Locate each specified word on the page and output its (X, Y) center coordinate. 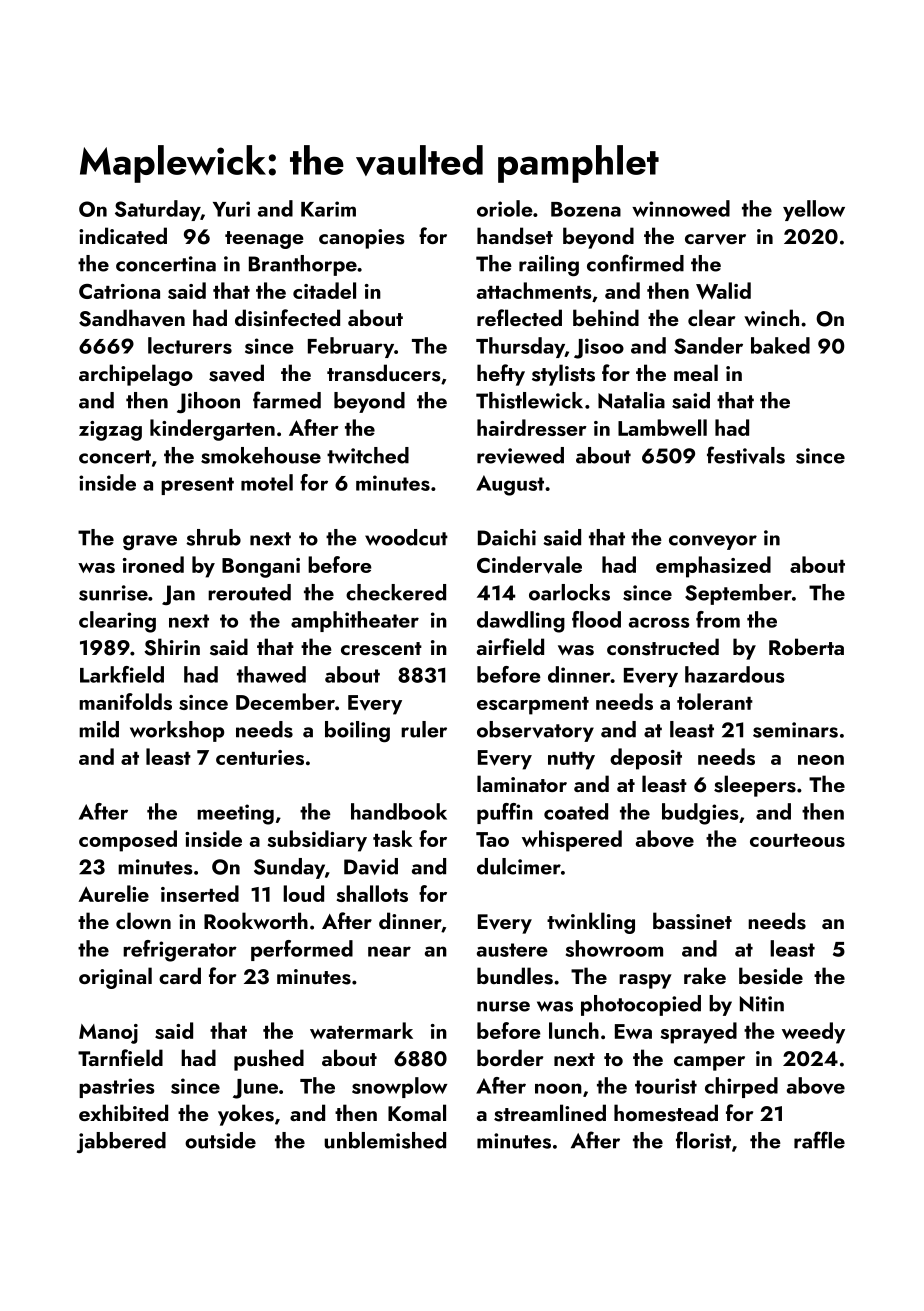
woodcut (406, 537)
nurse (503, 1006)
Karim (328, 209)
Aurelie (113, 893)
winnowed (681, 208)
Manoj (108, 1034)
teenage (264, 240)
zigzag (110, 431)
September (738, 594)
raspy (645, 981)
